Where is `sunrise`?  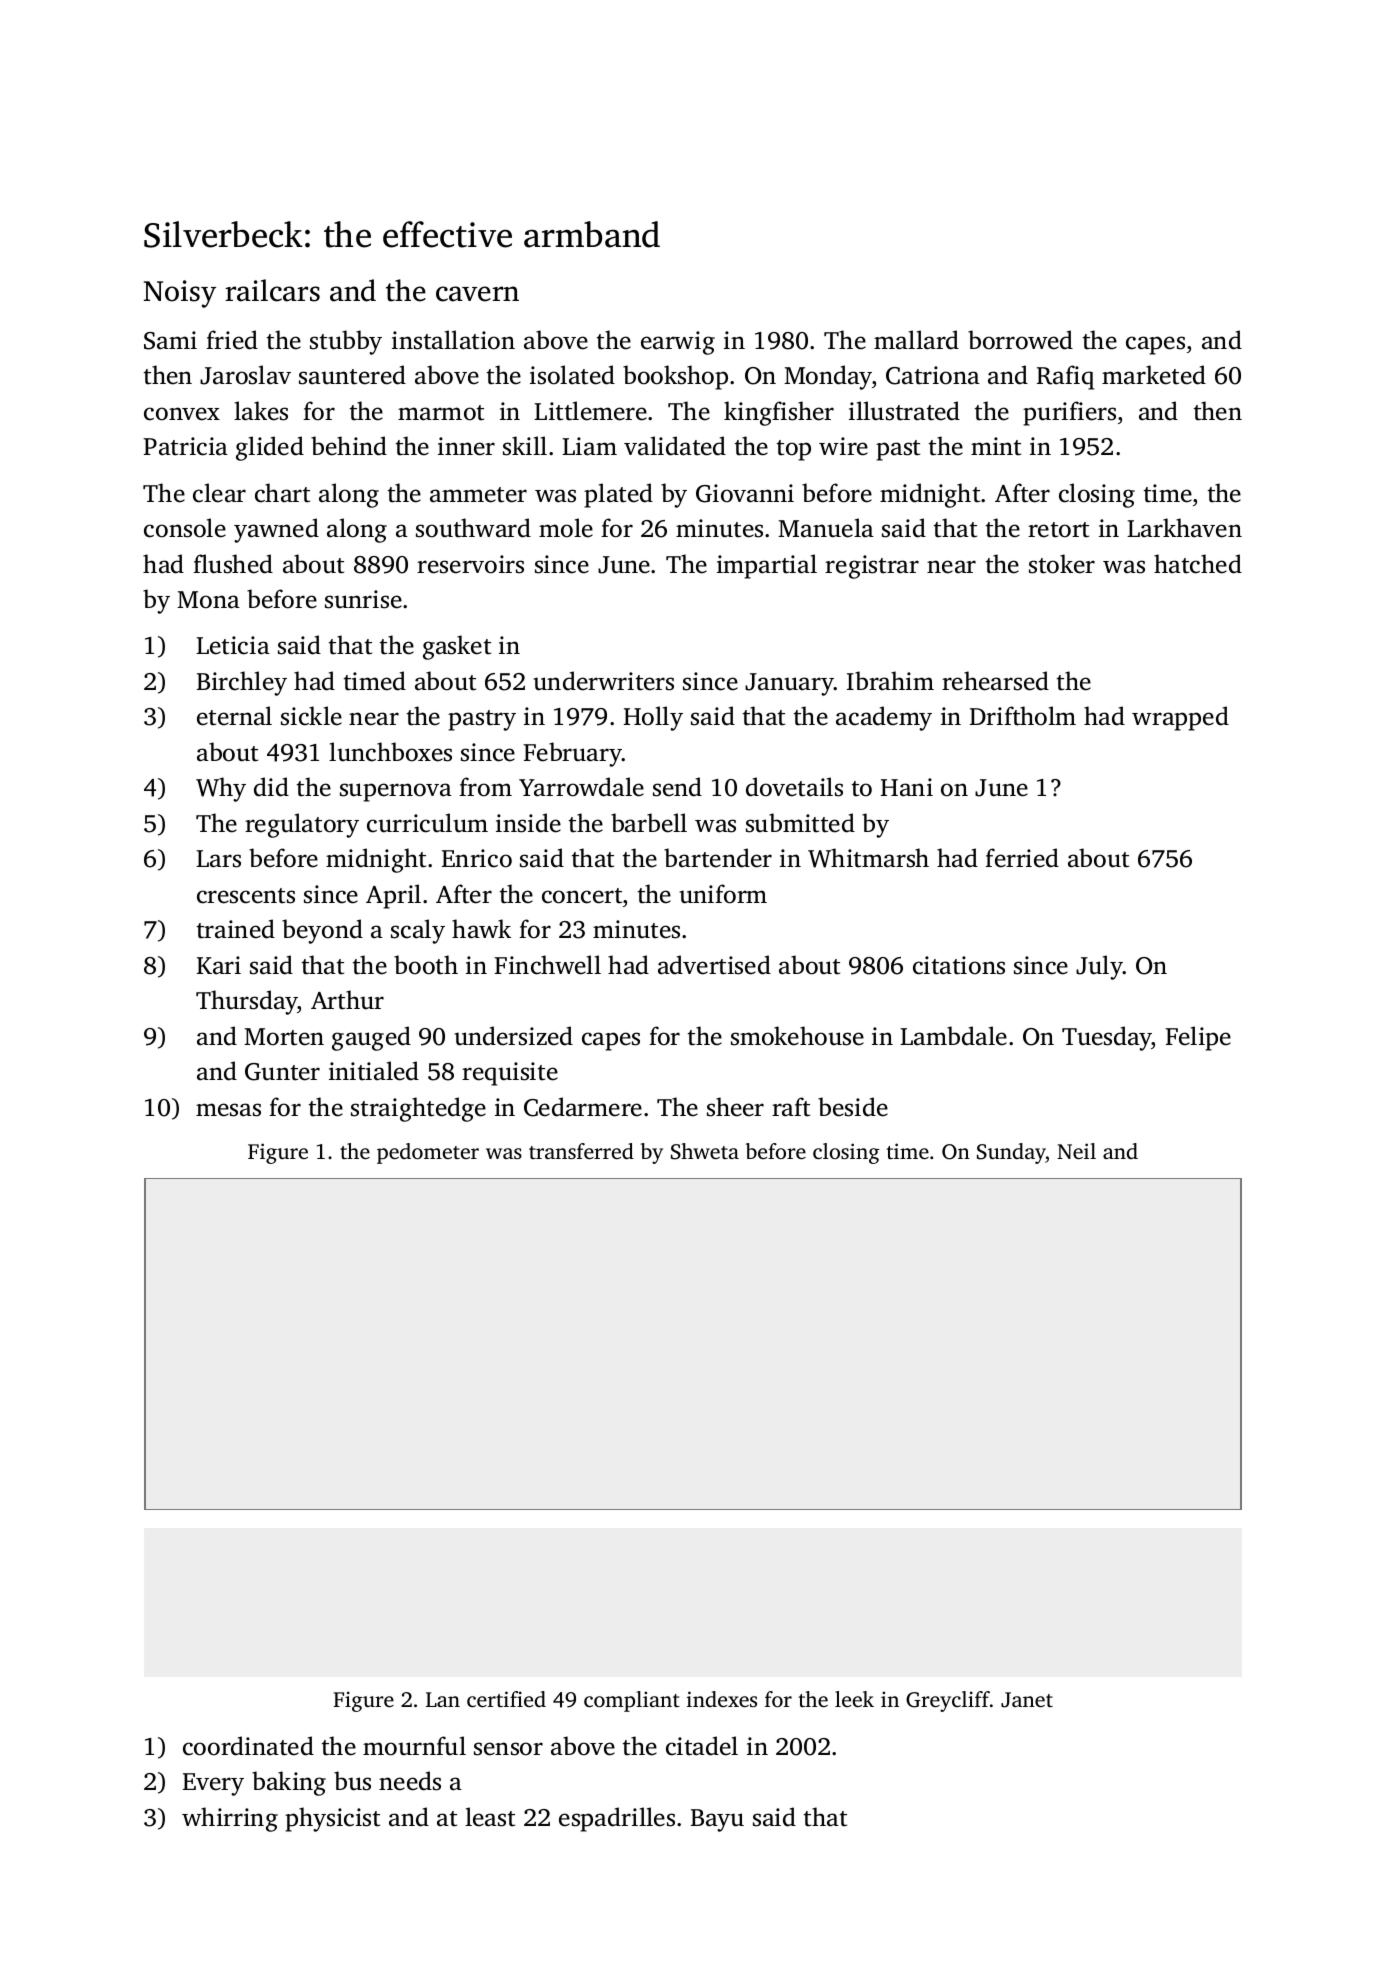
sunrise is located at coordinates (363, 599).
